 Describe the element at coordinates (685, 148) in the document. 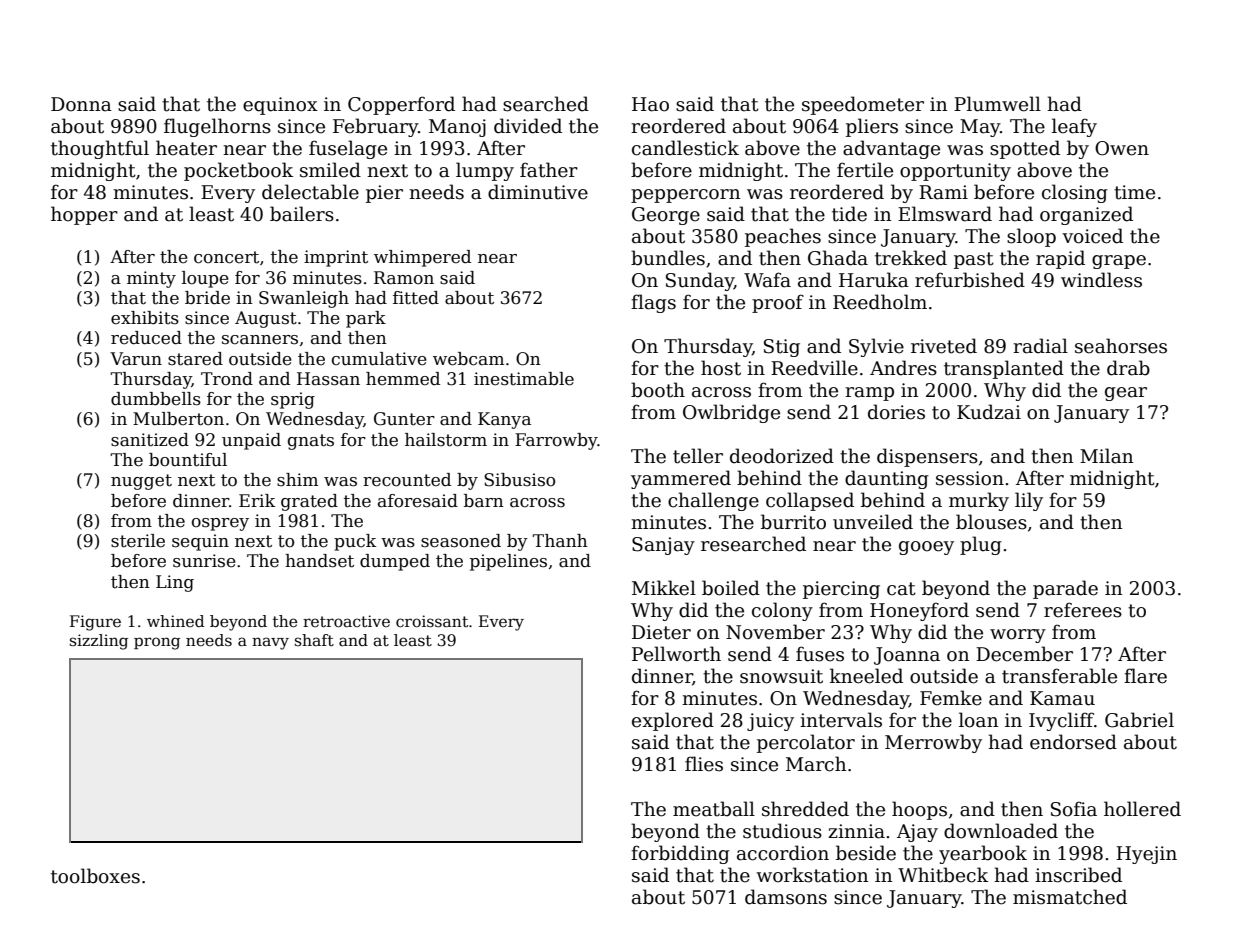

I see `candlestick` at that location.
